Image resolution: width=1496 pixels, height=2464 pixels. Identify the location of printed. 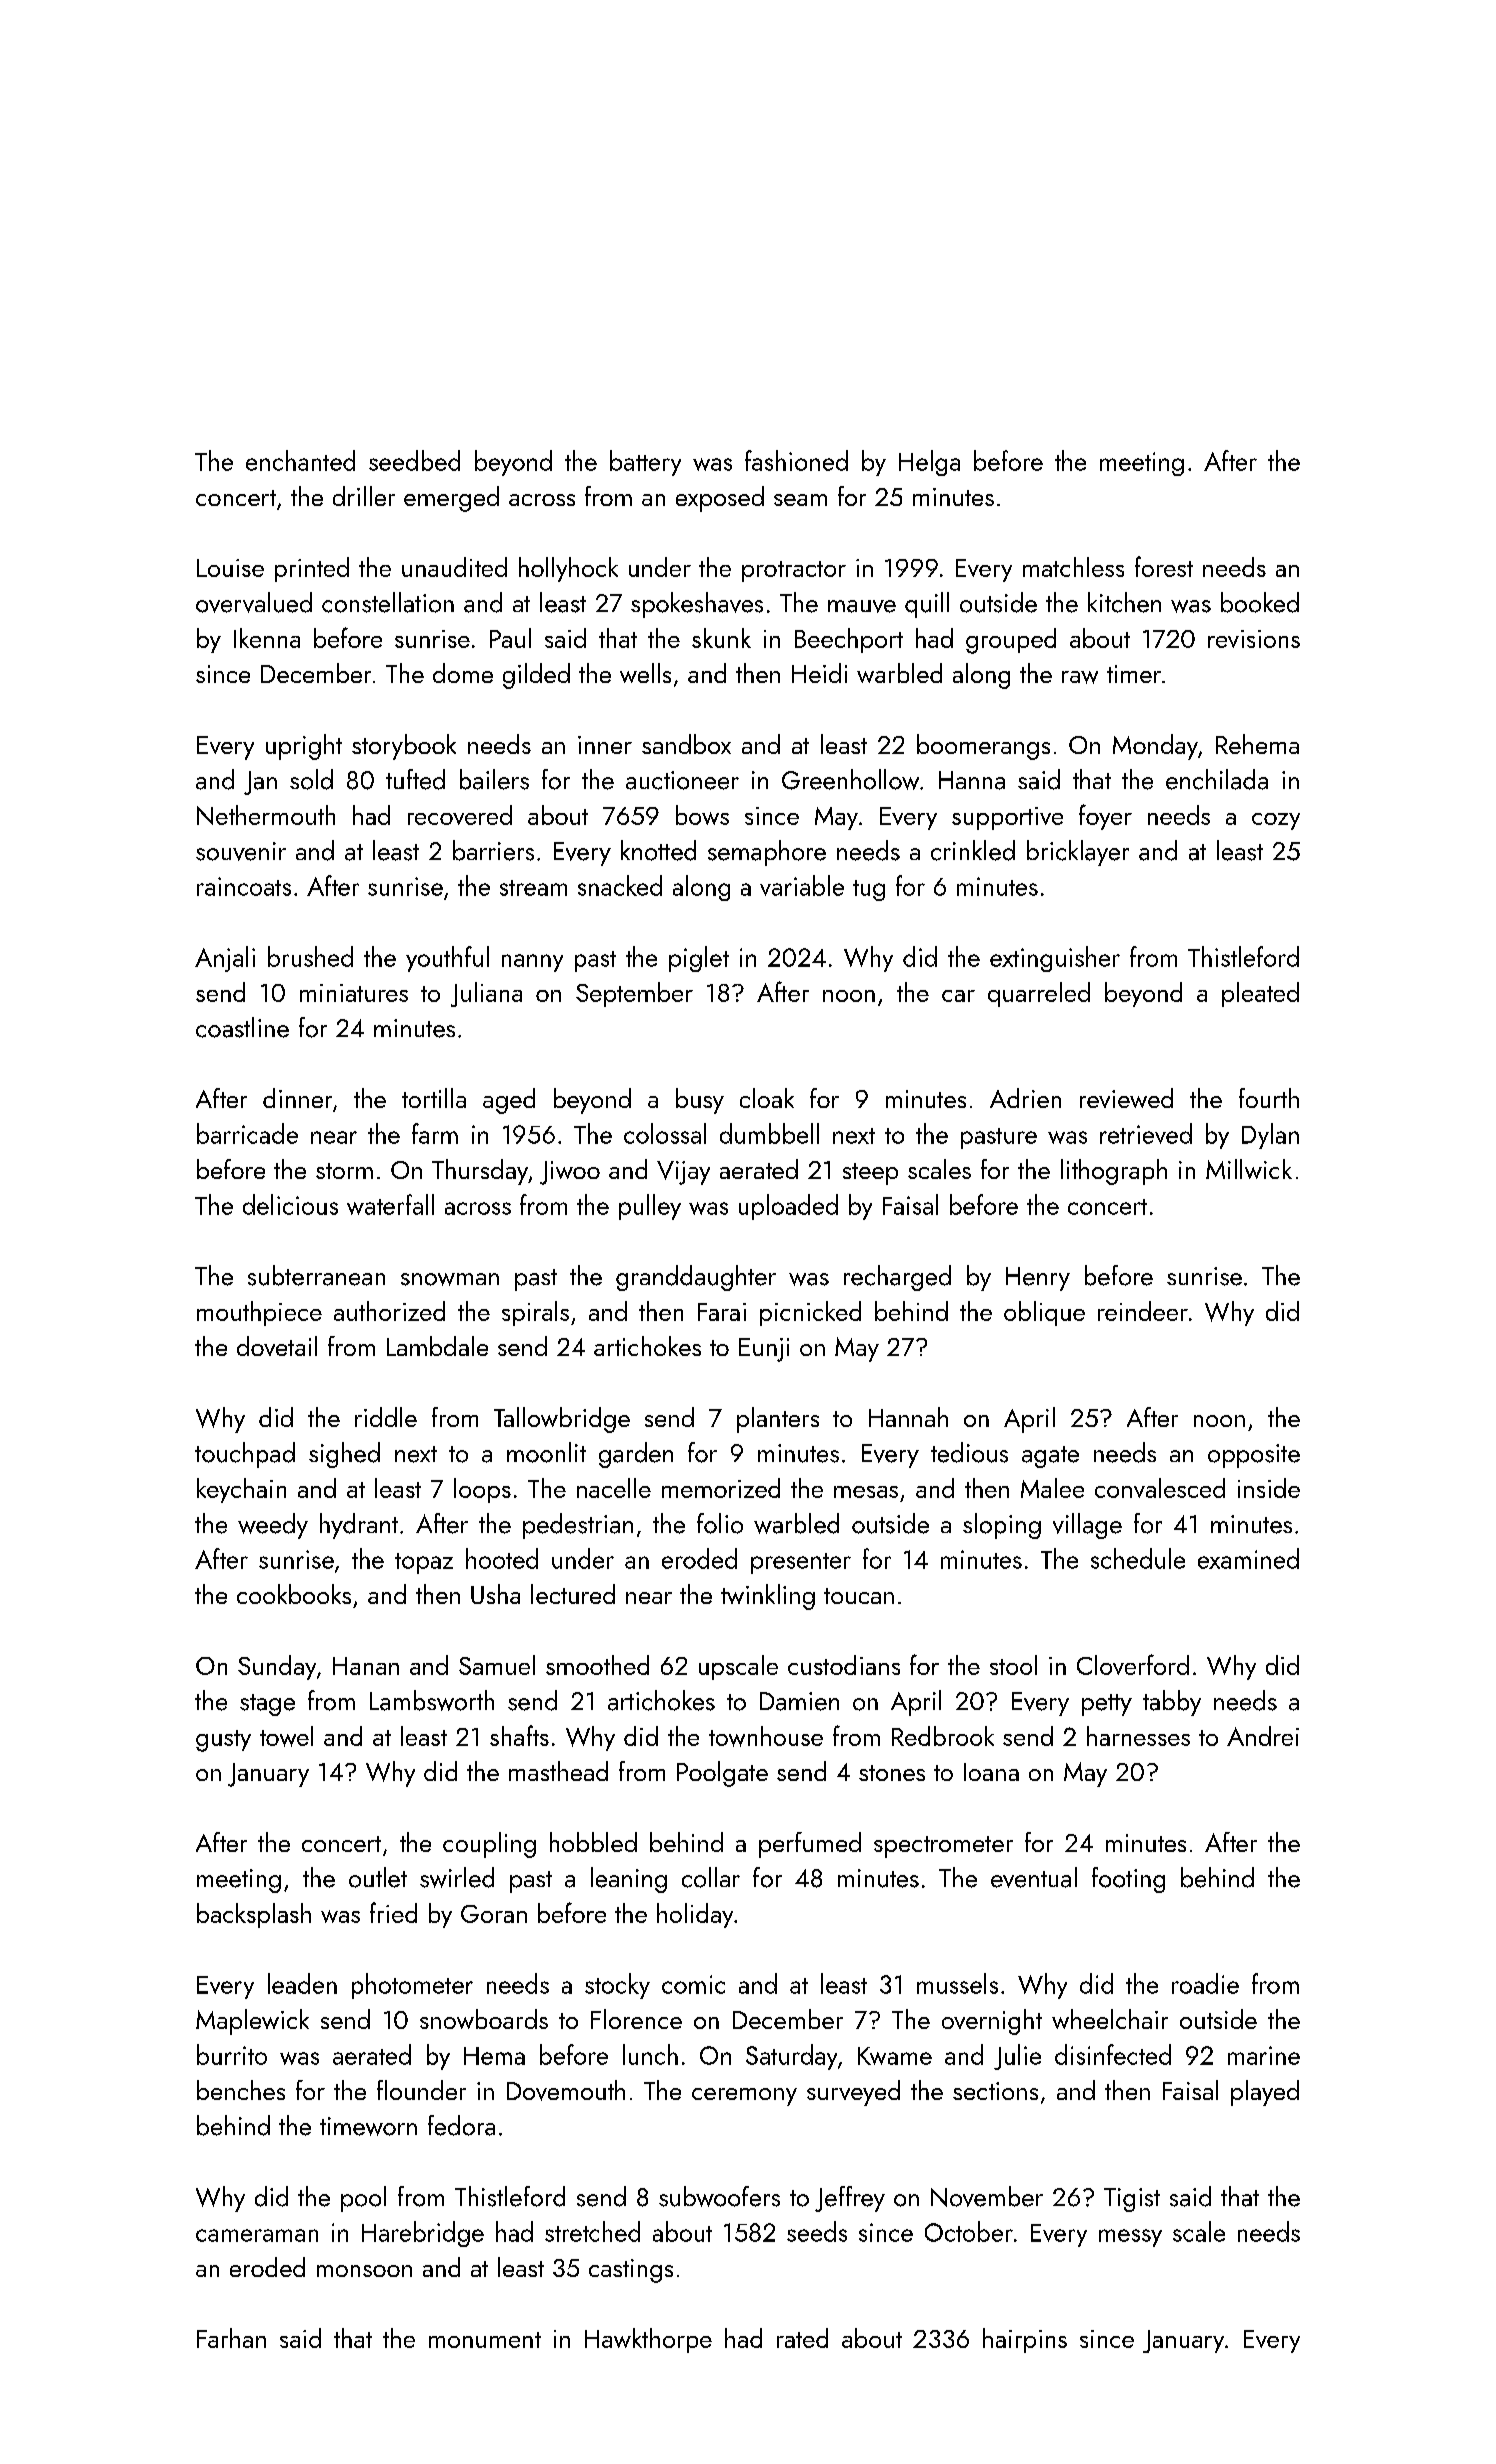
(312, 569).
